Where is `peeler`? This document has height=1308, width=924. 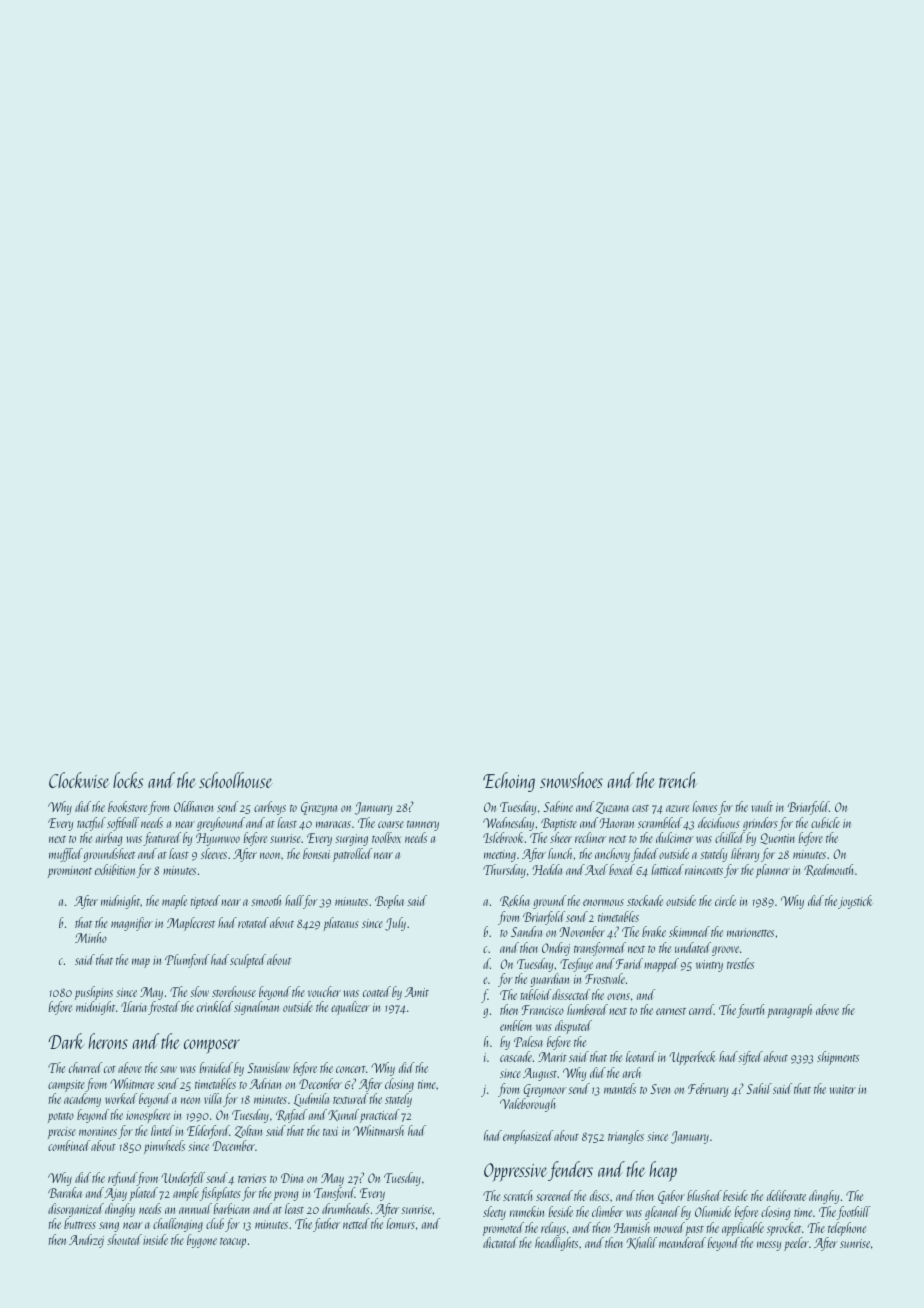 peeler is located at coordinates (796, 1244).
